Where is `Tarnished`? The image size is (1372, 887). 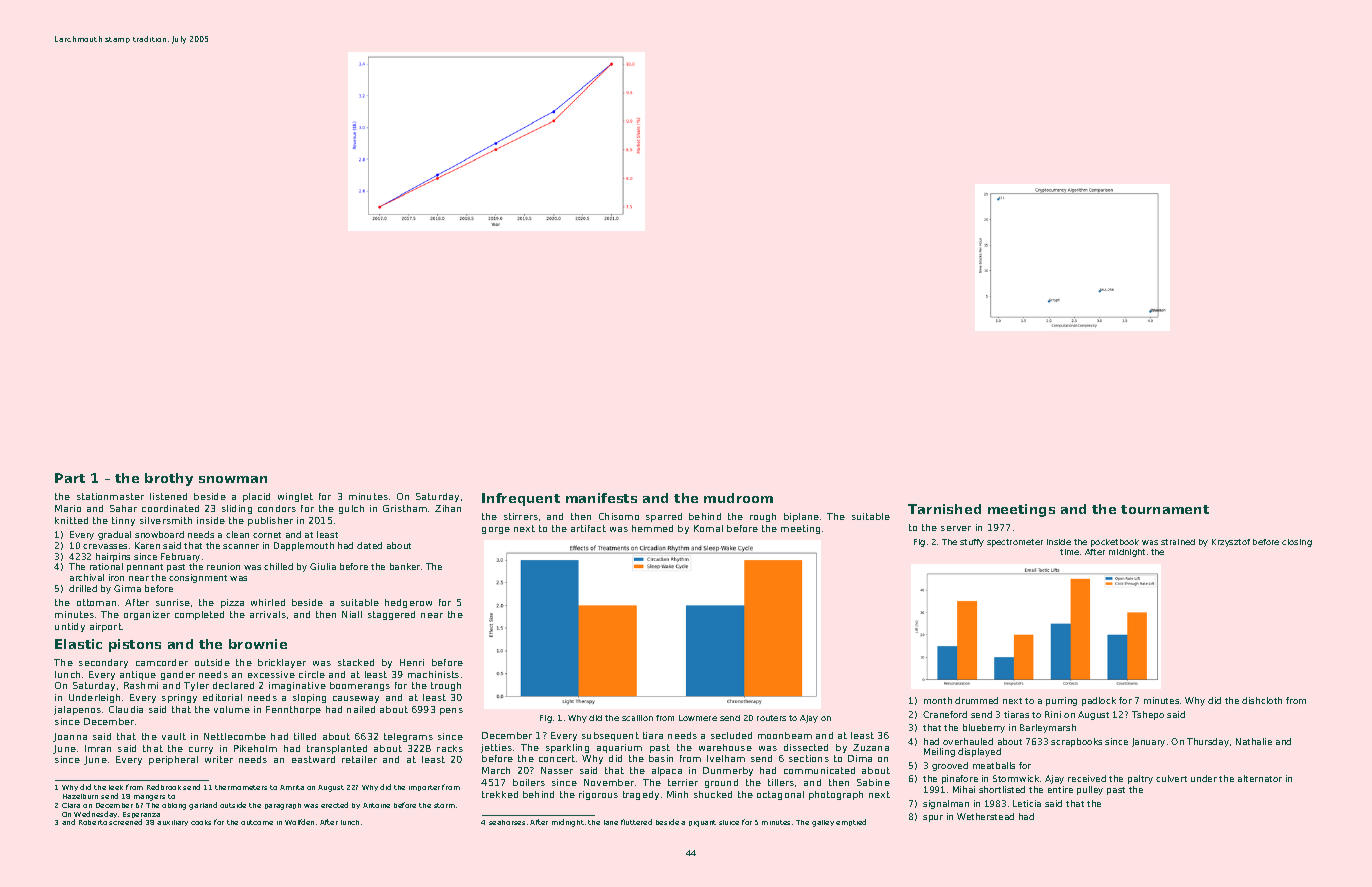
Tarnished is located at coordinates (944, 509).
